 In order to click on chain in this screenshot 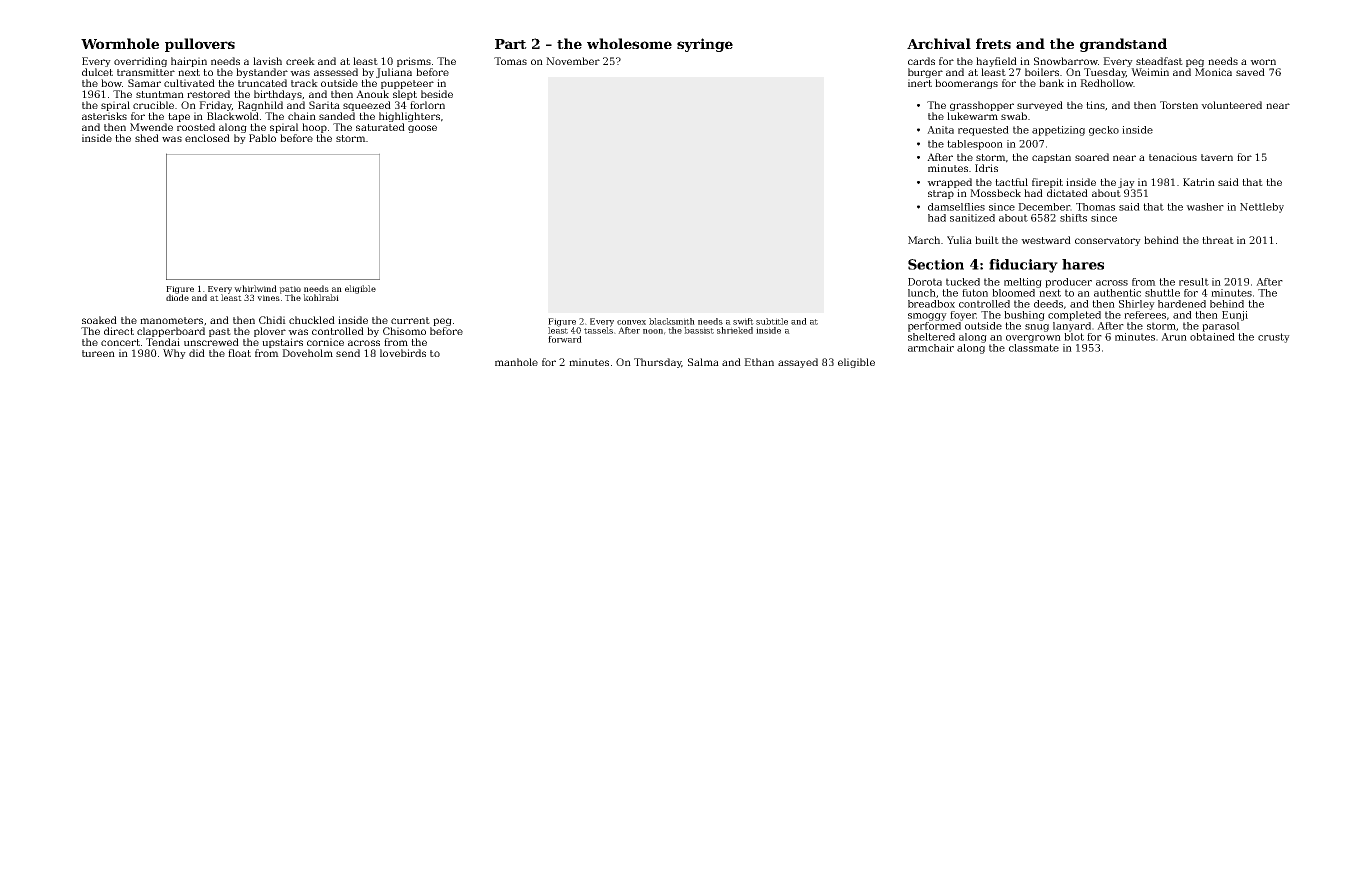, I will do `click(302, 116)`.
